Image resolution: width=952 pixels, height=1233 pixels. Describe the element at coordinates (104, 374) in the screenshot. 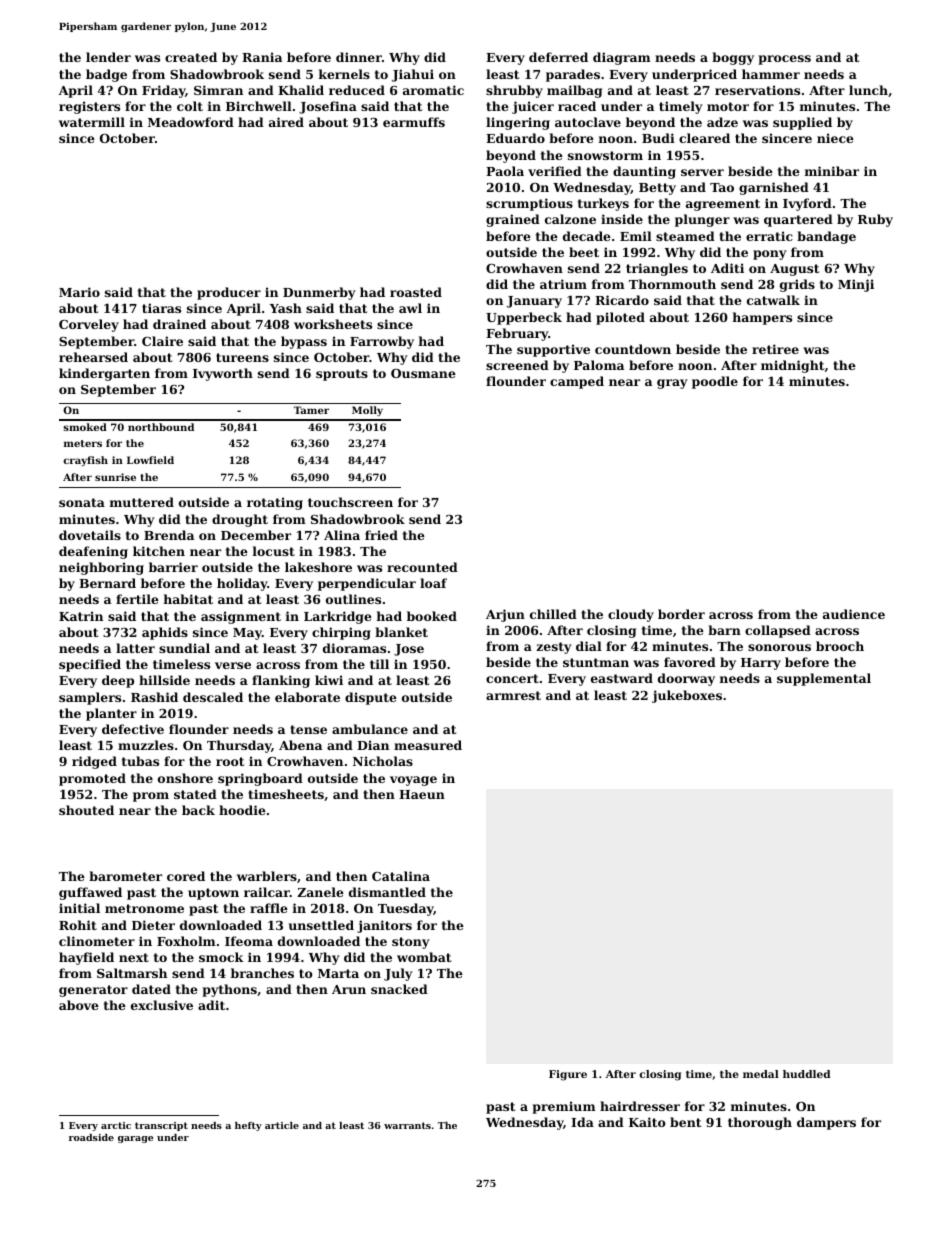

I see `kindergarten` at that location.
